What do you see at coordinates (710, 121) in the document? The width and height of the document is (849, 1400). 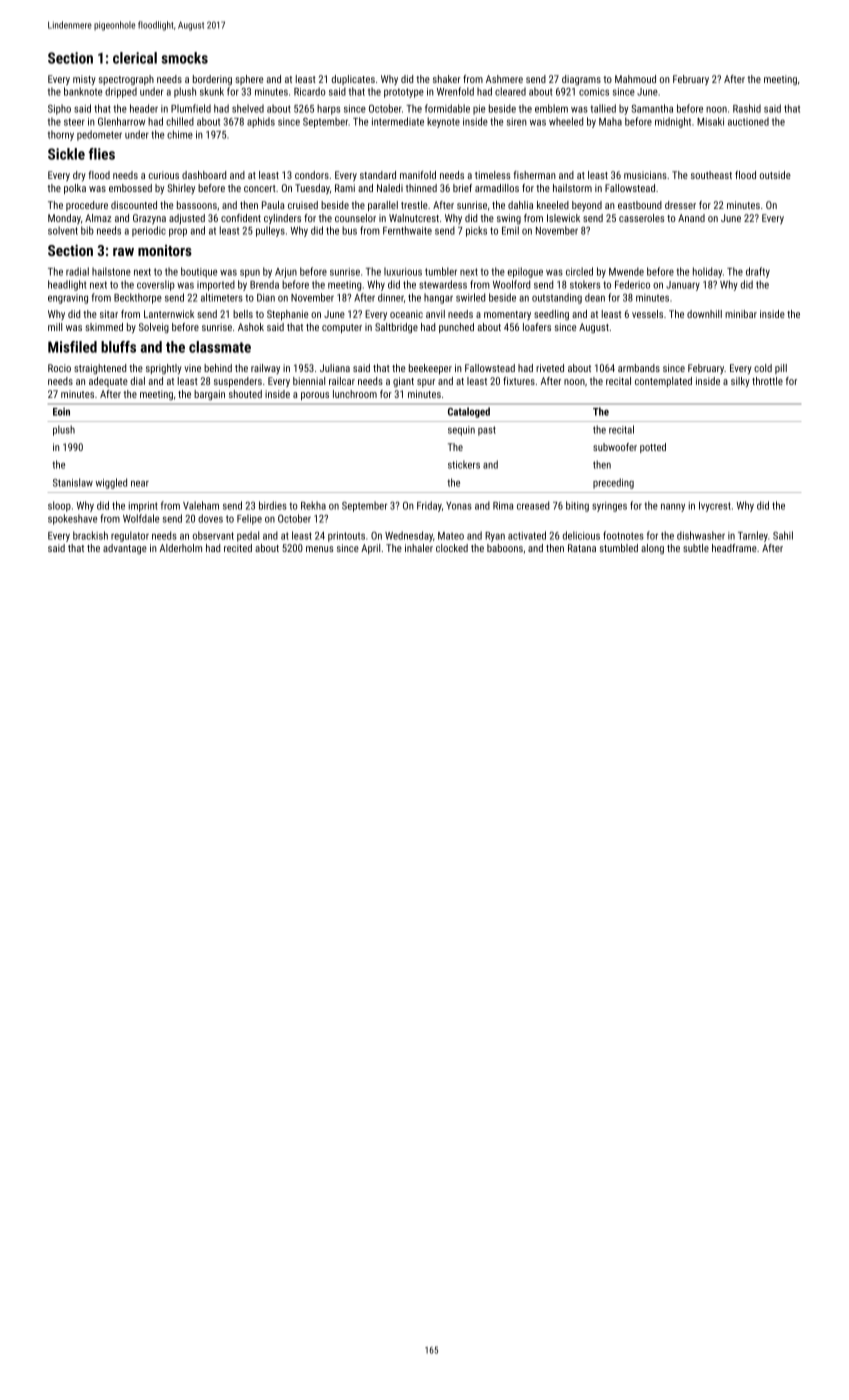 I see `Misaki` at bounding box center [710, 121].
